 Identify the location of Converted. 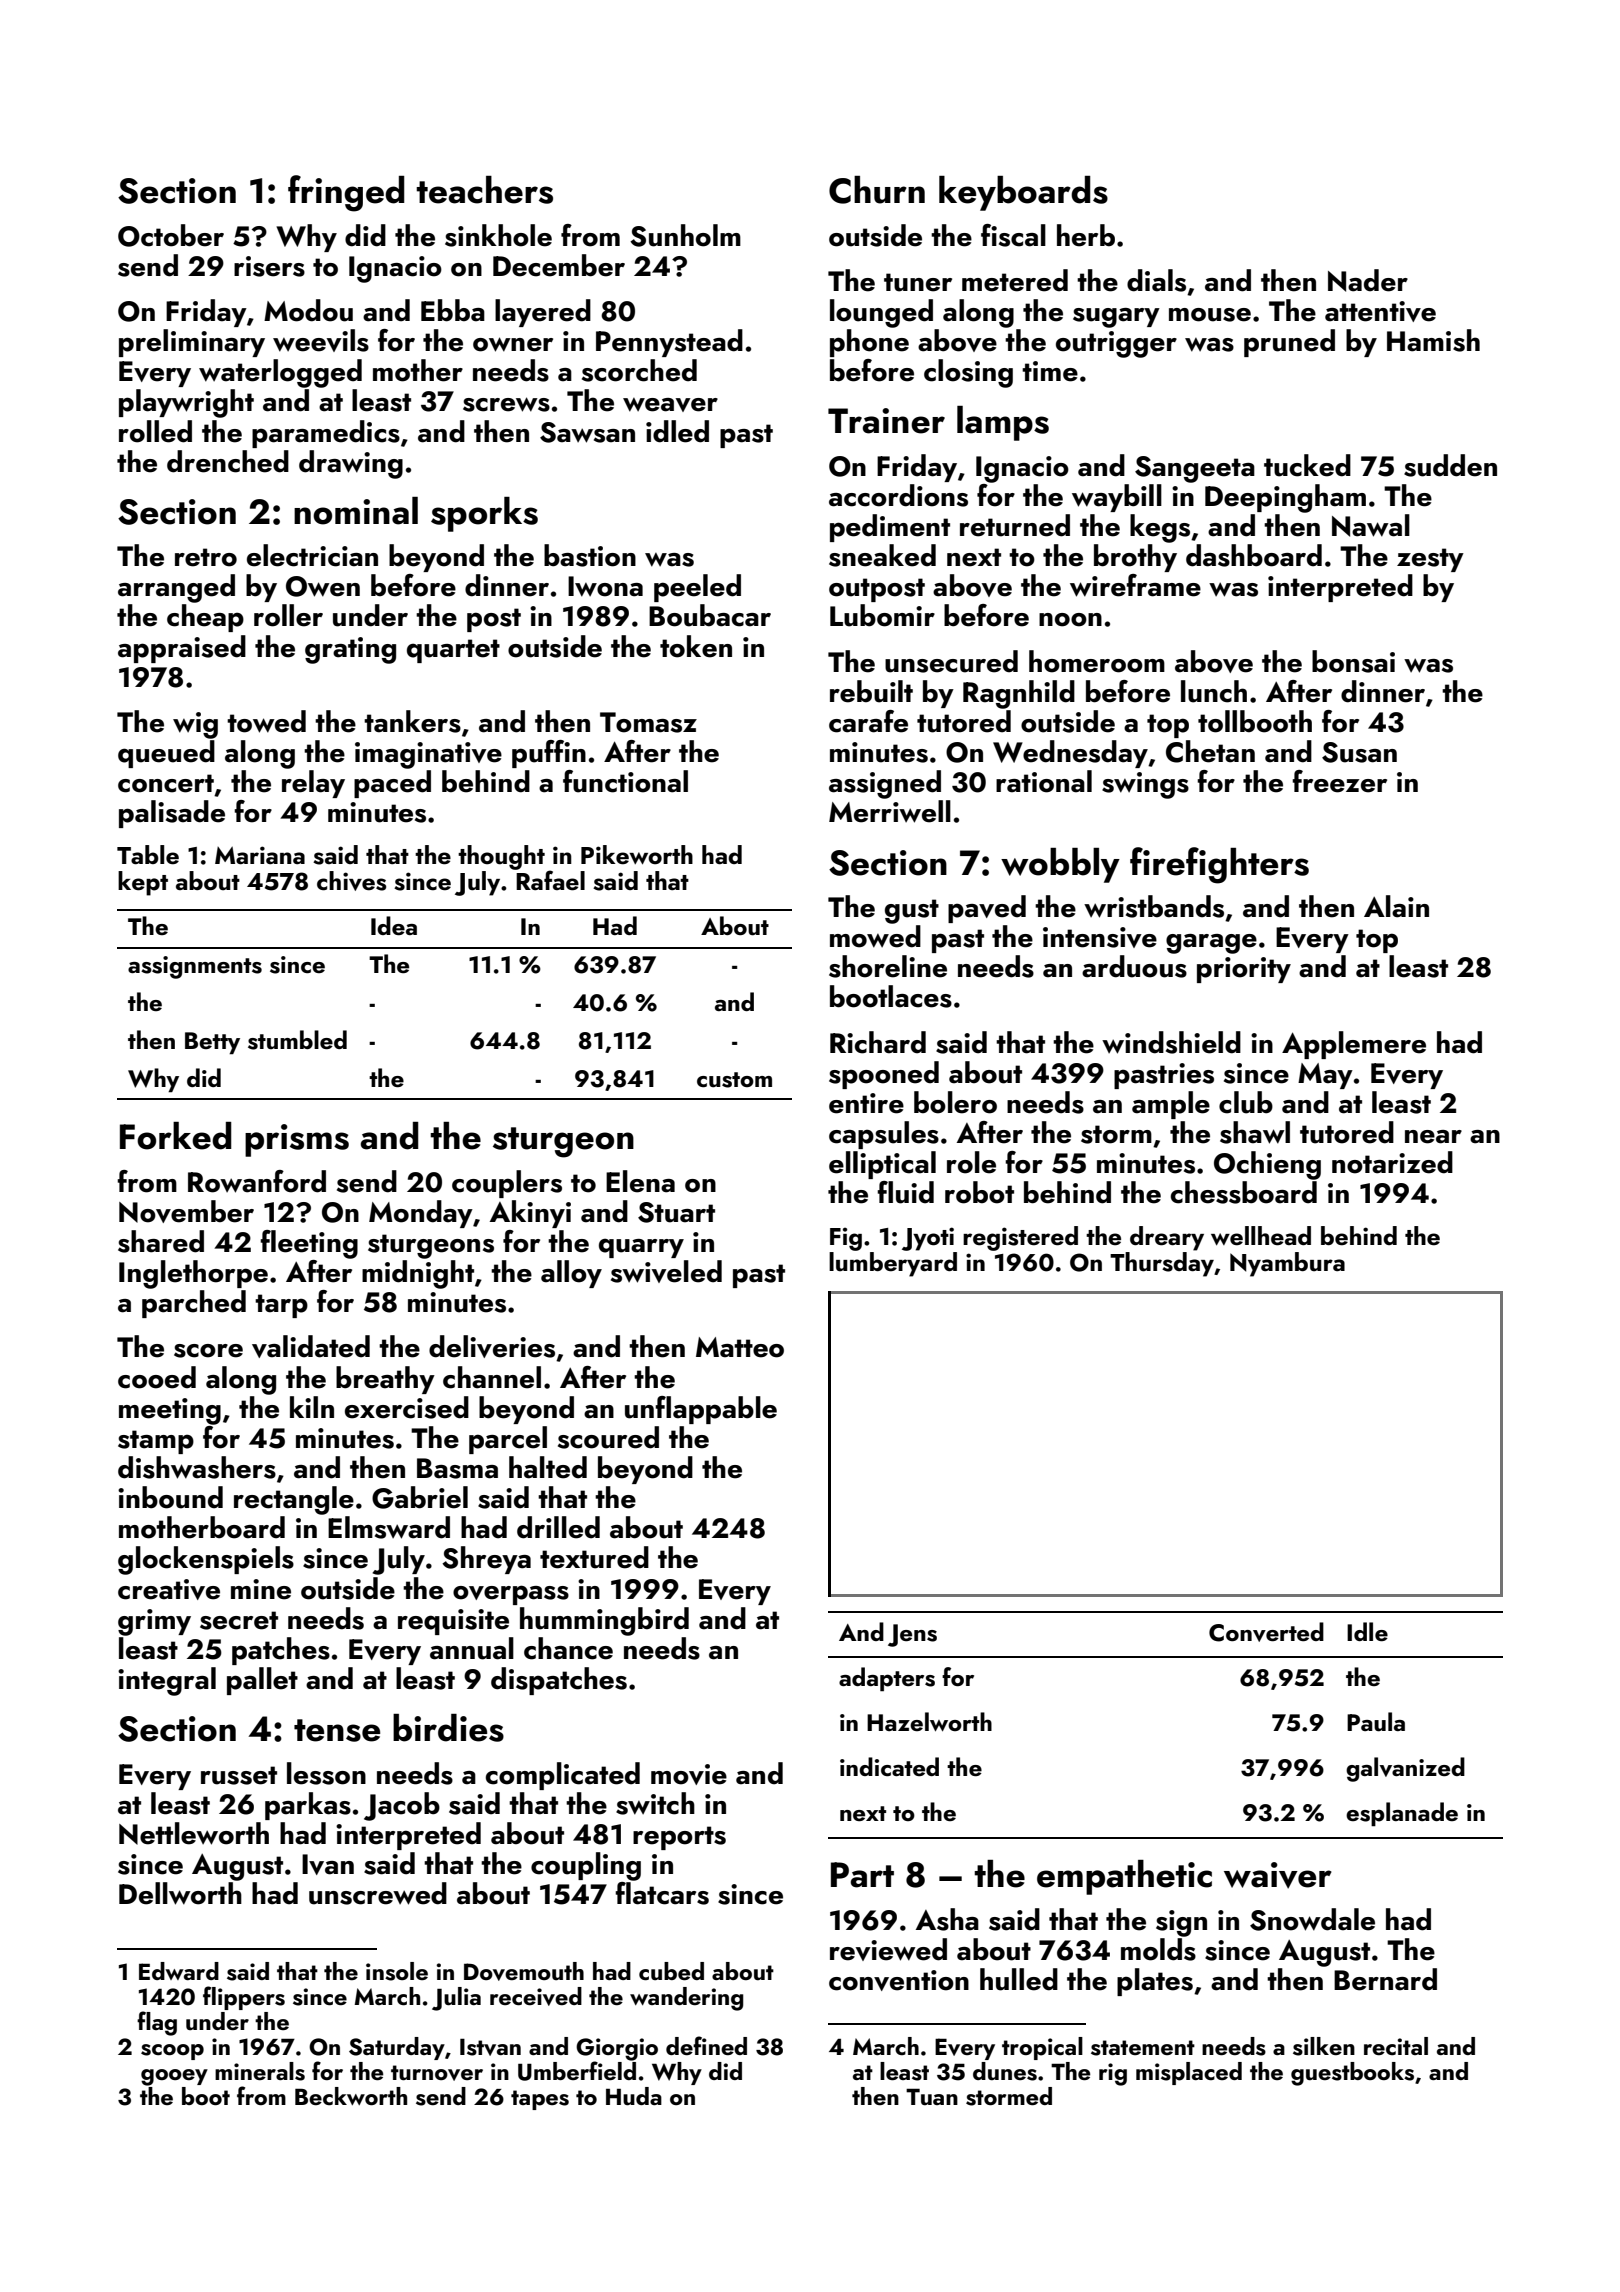
(1266, 1632).
